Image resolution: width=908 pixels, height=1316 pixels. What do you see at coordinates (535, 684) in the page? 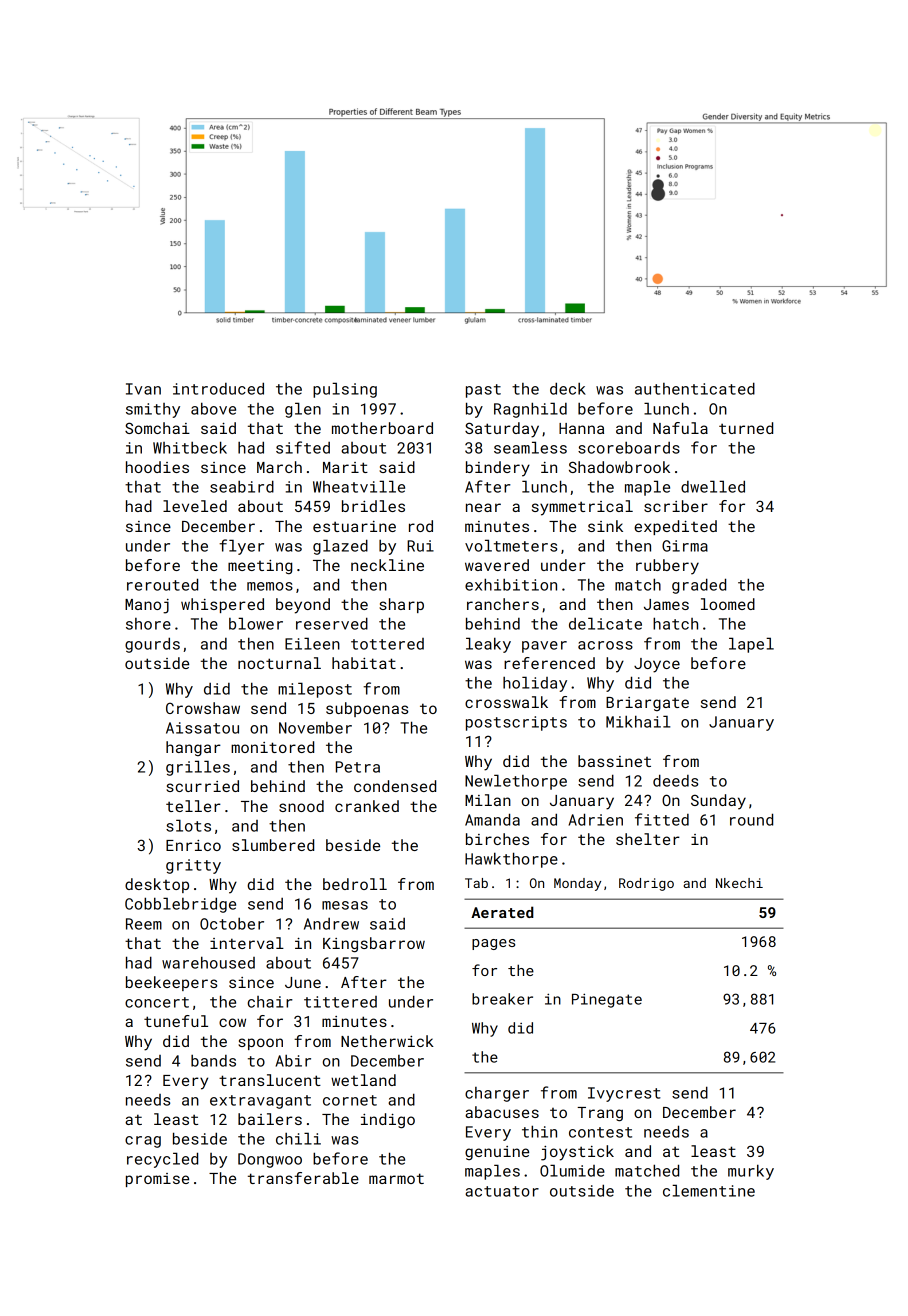
I see `holiday` at bounding box center [535, 684].
